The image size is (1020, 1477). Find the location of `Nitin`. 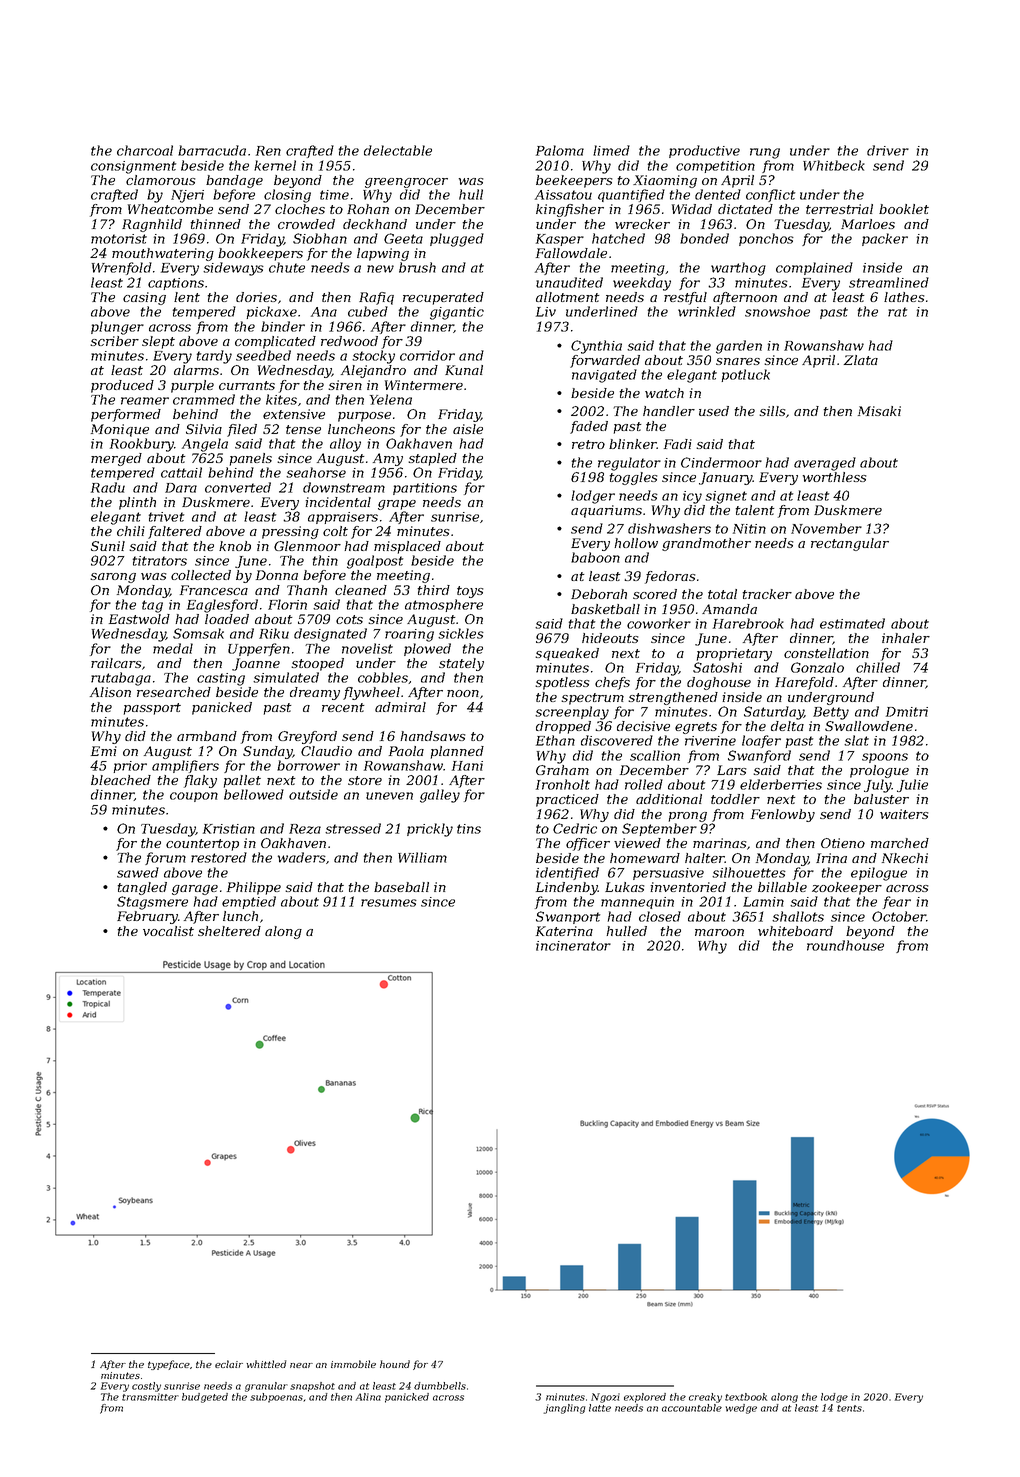

Nitin is located at coordinates (749, 529).
